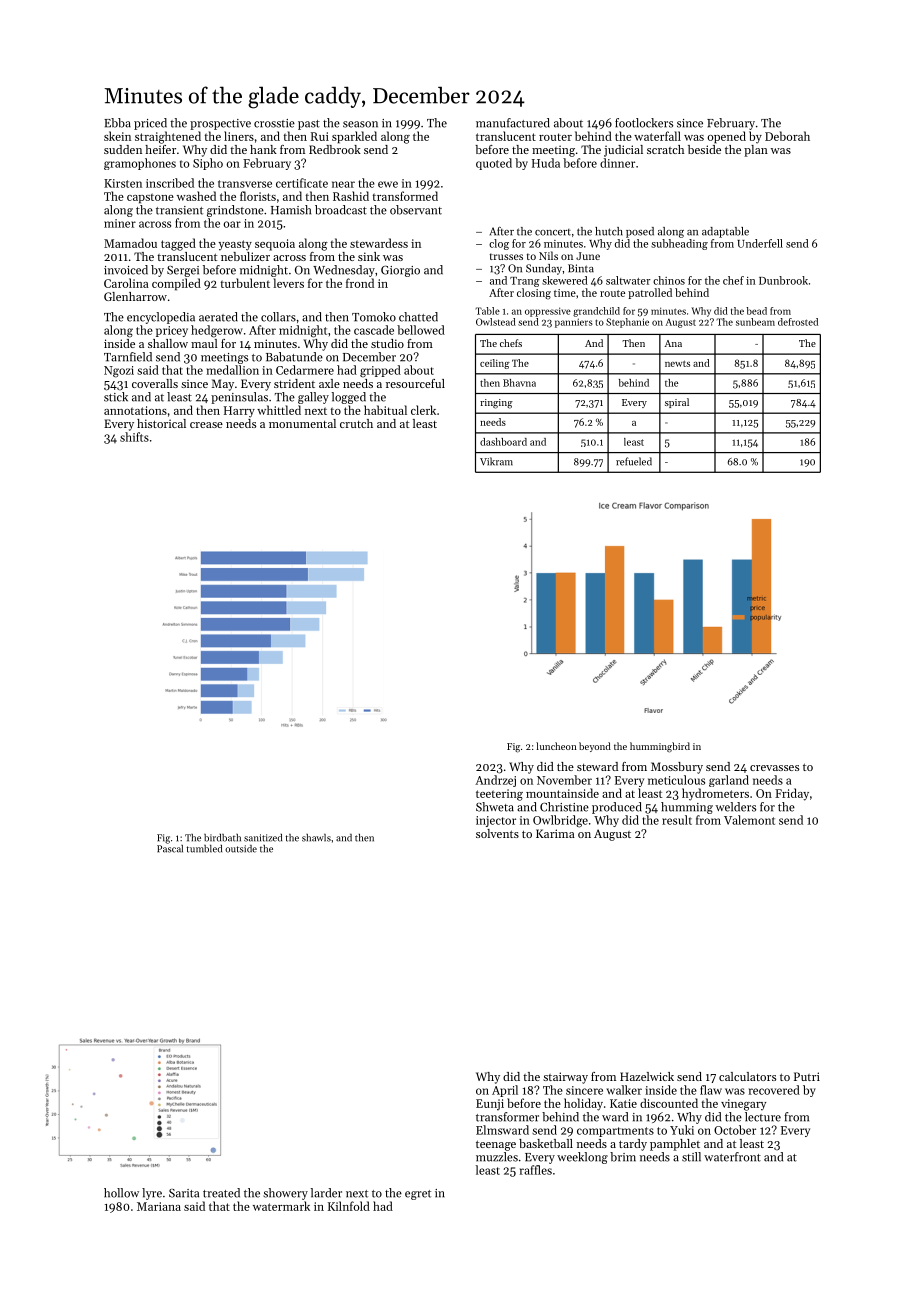 The width and height of the screenshot is (924, 1308). Describe the element at coordinates (405, 196) in the screenshot. I see `transformed` at that location.
